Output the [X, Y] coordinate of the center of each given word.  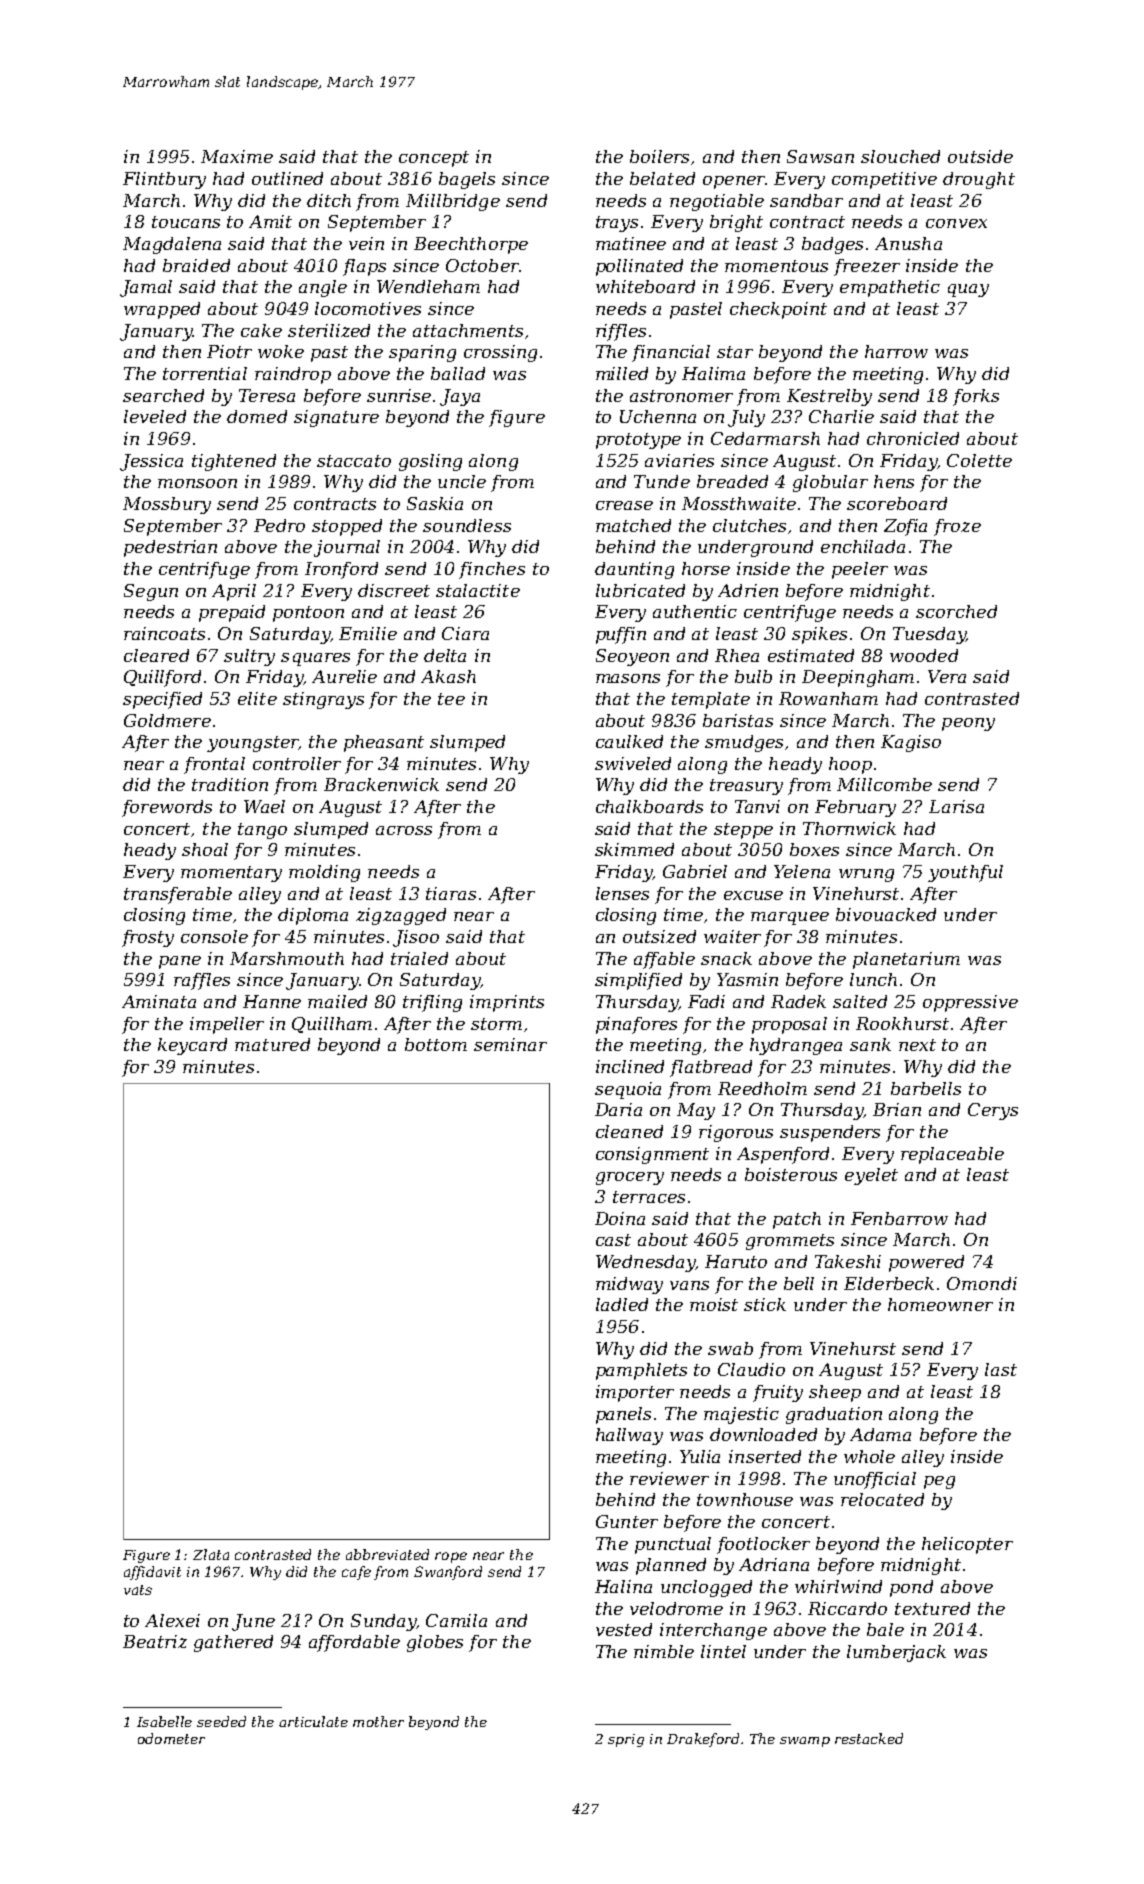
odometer [171, 1738]
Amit [270, 221]
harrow [896, 351]
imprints [507, 1003]
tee [451, 699]
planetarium [906, 960]
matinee [631, 243]
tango [262, 831]
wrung [866, 875]
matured [272, 1044]
